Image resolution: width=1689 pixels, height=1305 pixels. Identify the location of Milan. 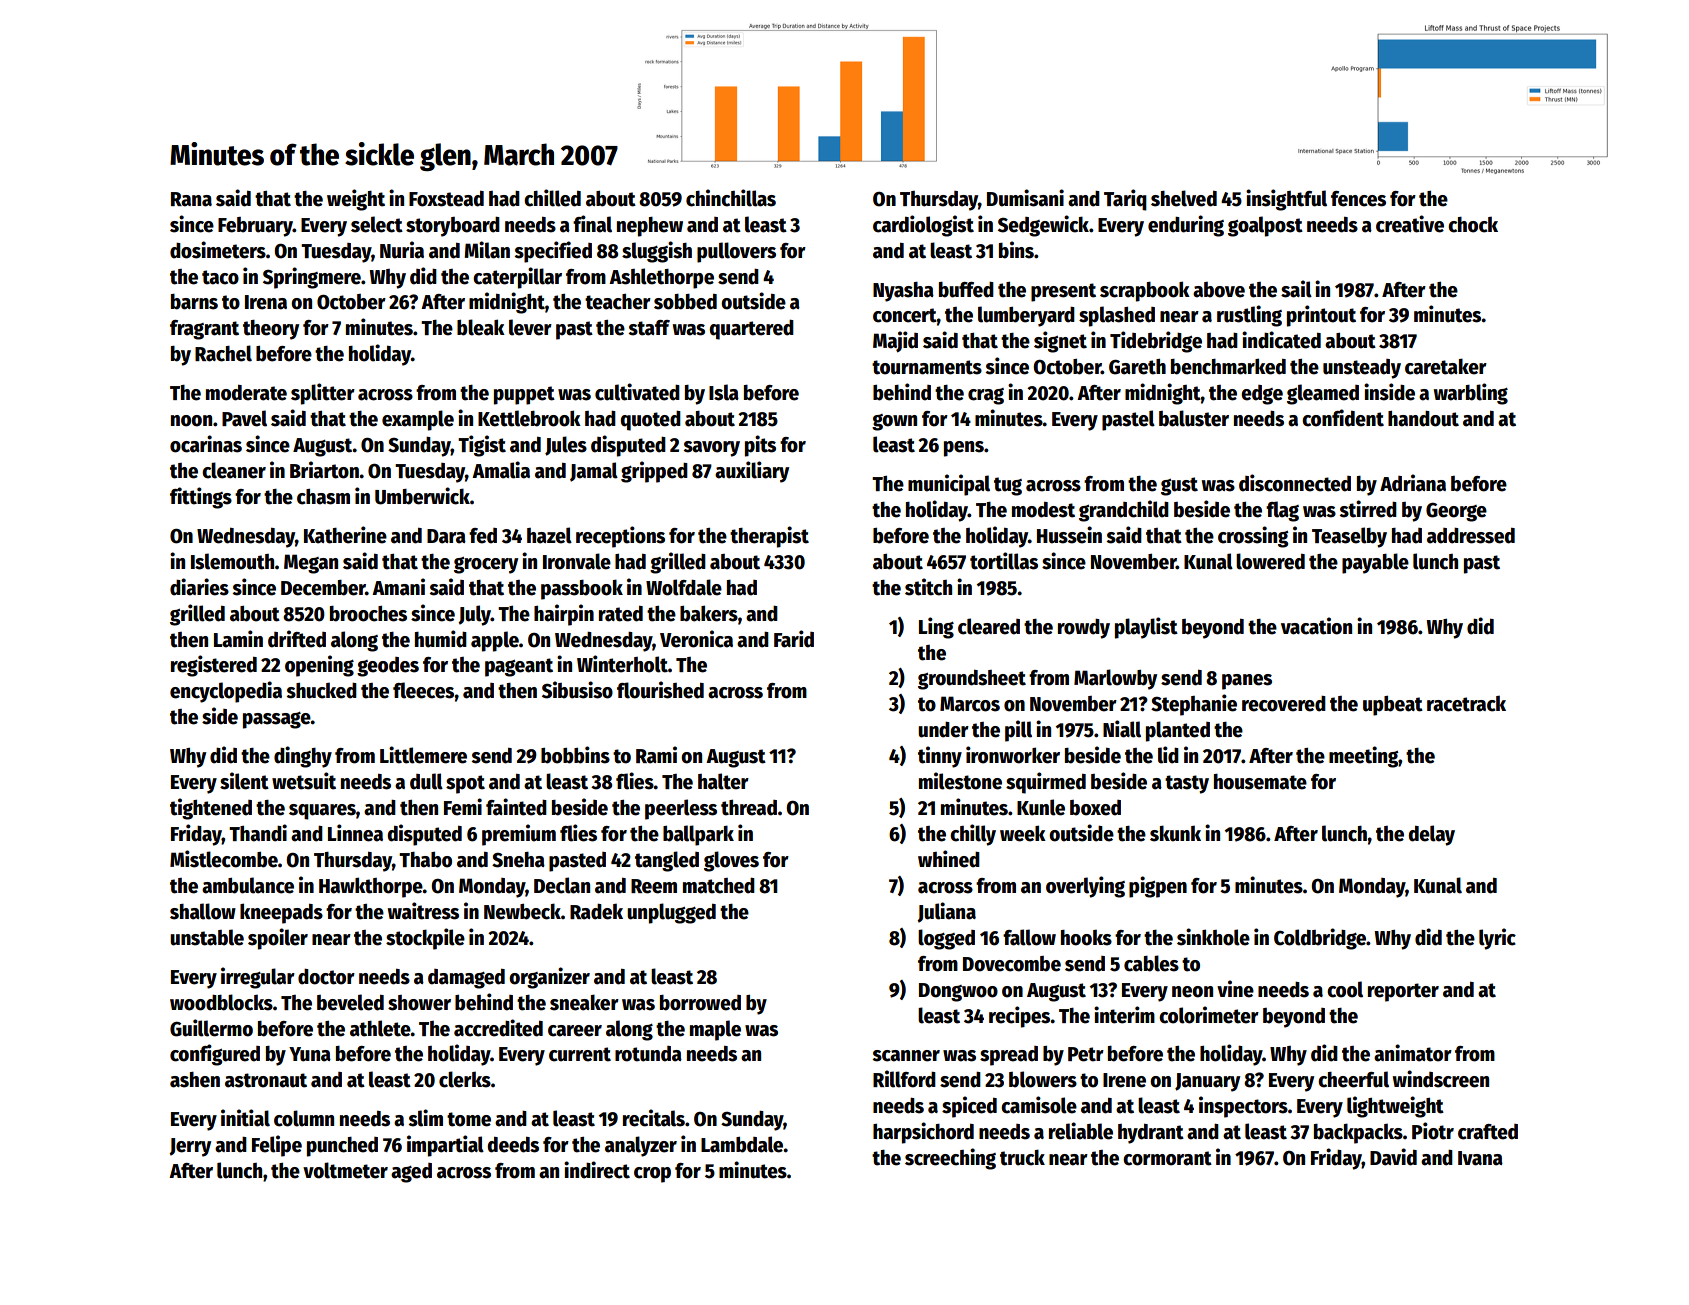
(487, 250).
